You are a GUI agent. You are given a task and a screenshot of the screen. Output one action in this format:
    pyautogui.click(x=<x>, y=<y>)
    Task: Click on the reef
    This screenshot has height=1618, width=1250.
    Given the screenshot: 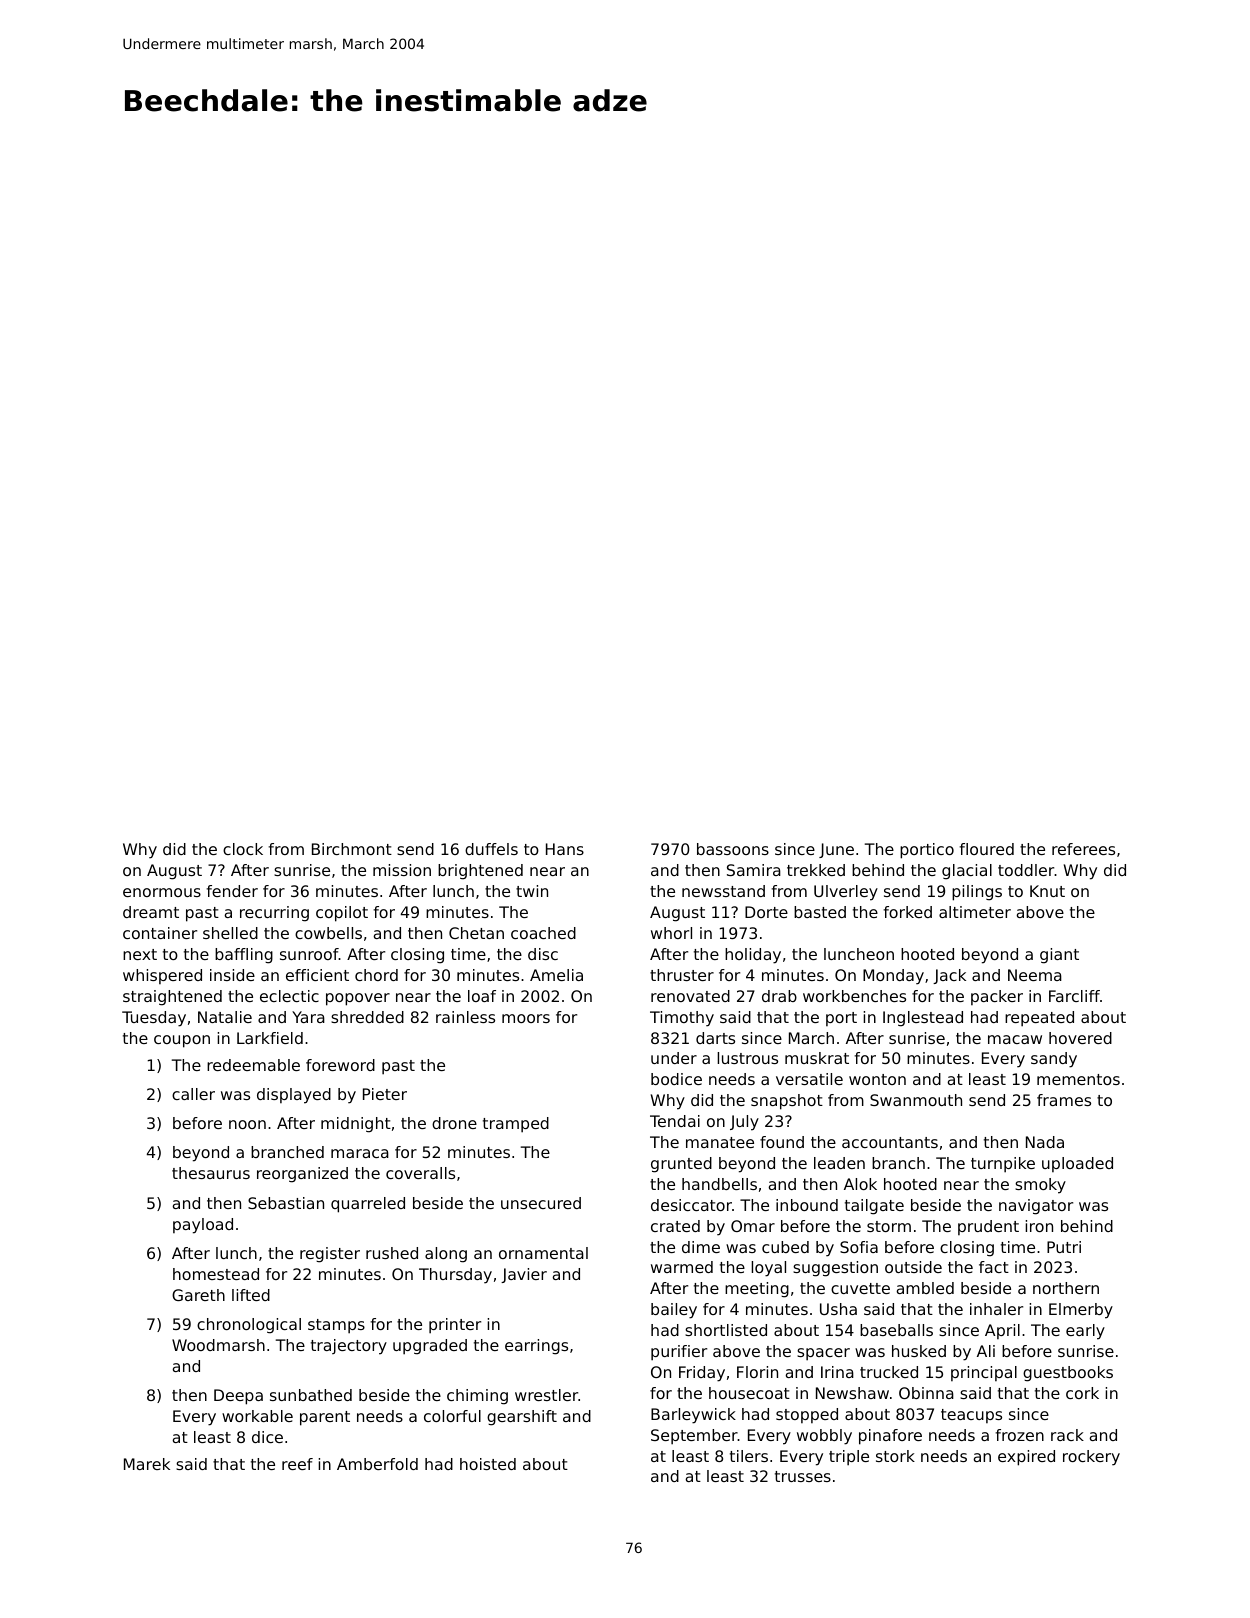 What is the action you would take?
    pyautogui.click(x=297, y=1464)
